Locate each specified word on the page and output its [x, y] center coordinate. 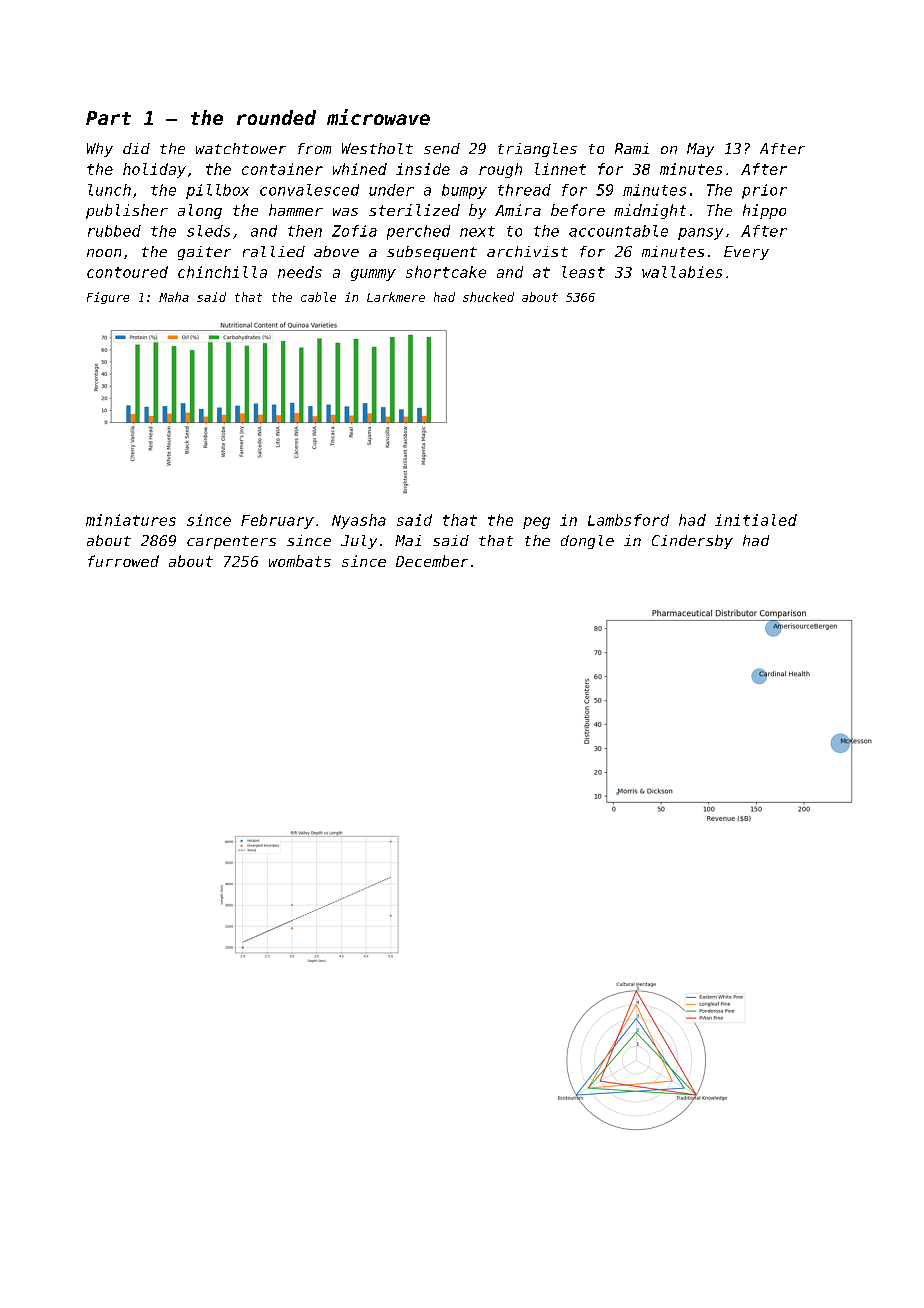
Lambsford [628, 520]
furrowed [123, 561]
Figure [108, 298]
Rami [632, 148]
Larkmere [396, 297]
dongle [587, 542]
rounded [276, 117]
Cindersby [692, 542]
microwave [378, 117]
